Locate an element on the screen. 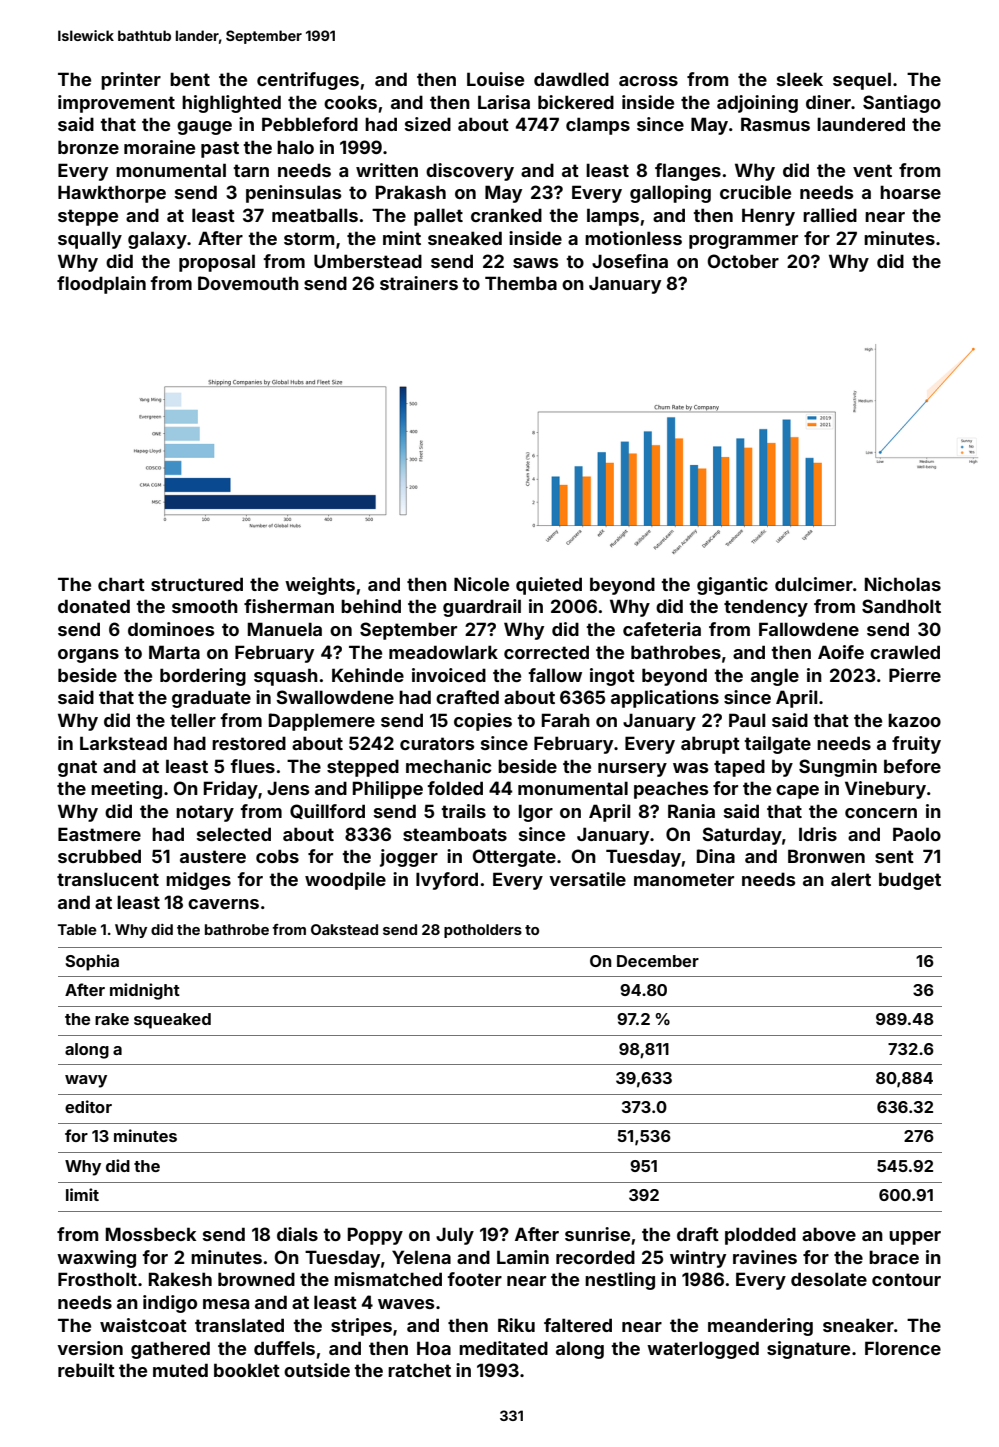 This screenshot has width=999, height=1447. muted is located at coordinates (180, 1370).
